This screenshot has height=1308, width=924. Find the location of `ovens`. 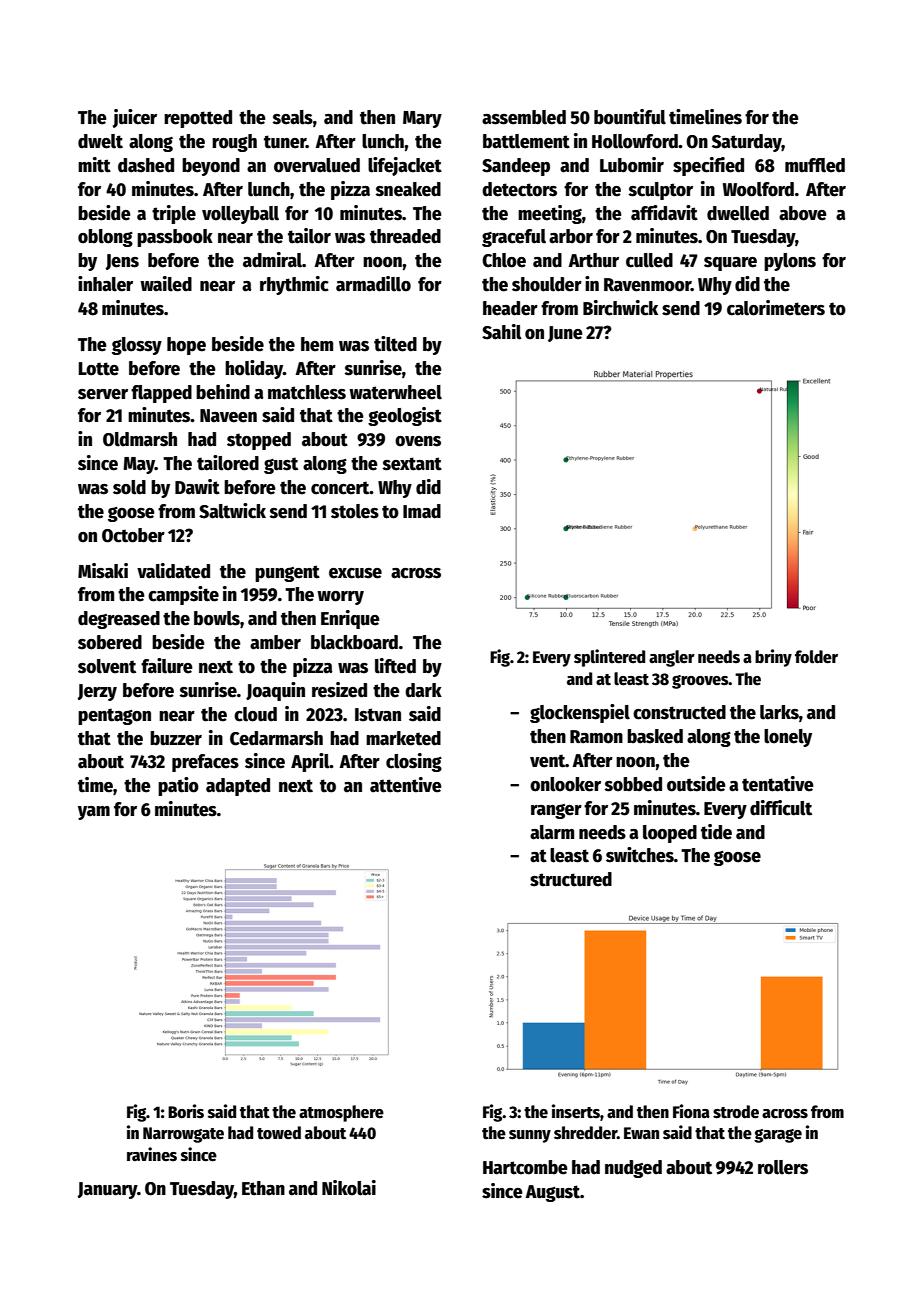

ovens is located at coordinates (418, 441).
